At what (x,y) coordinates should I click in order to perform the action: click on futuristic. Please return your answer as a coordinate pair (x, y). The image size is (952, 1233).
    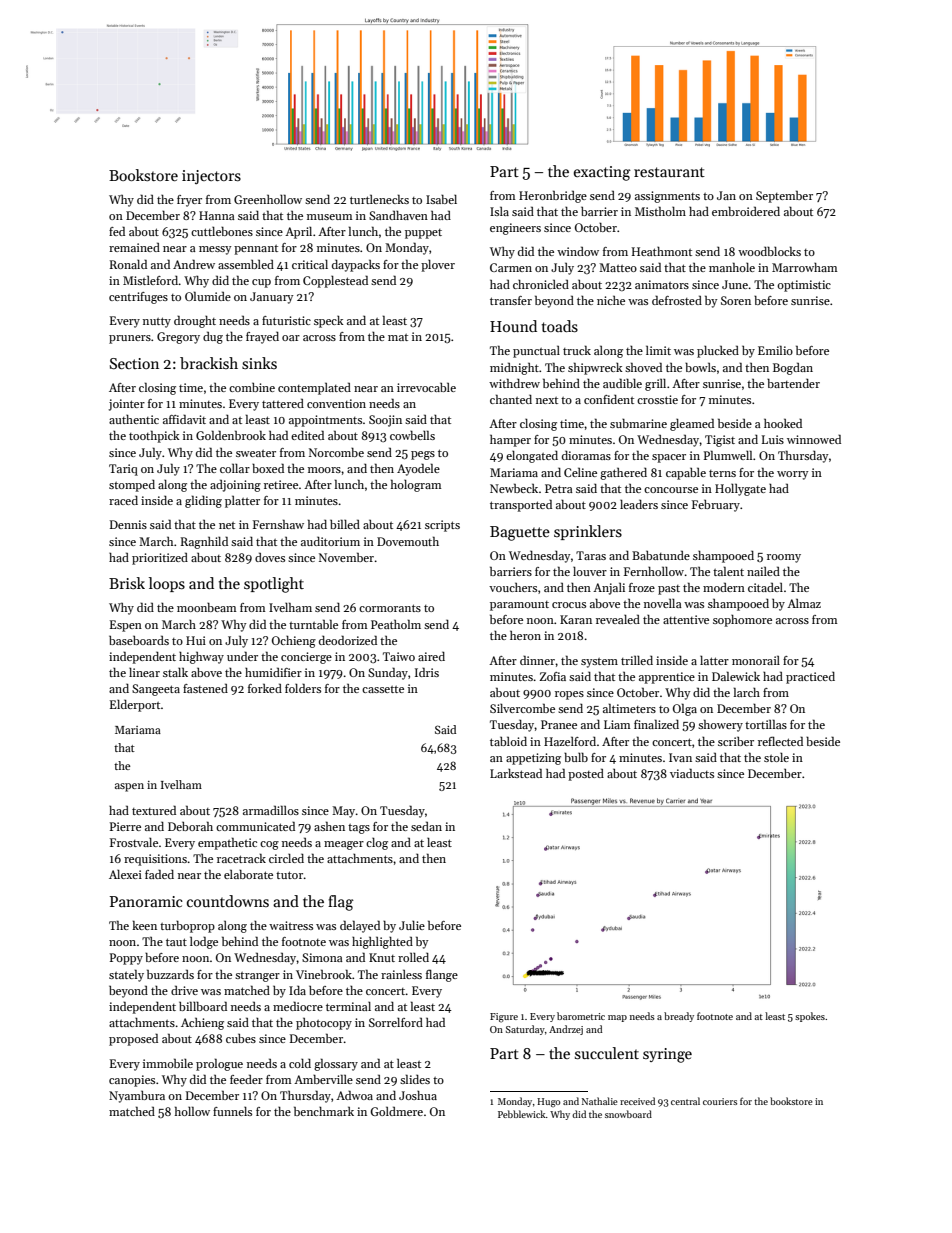
    Looking at the image, I should click on (286, 320).
